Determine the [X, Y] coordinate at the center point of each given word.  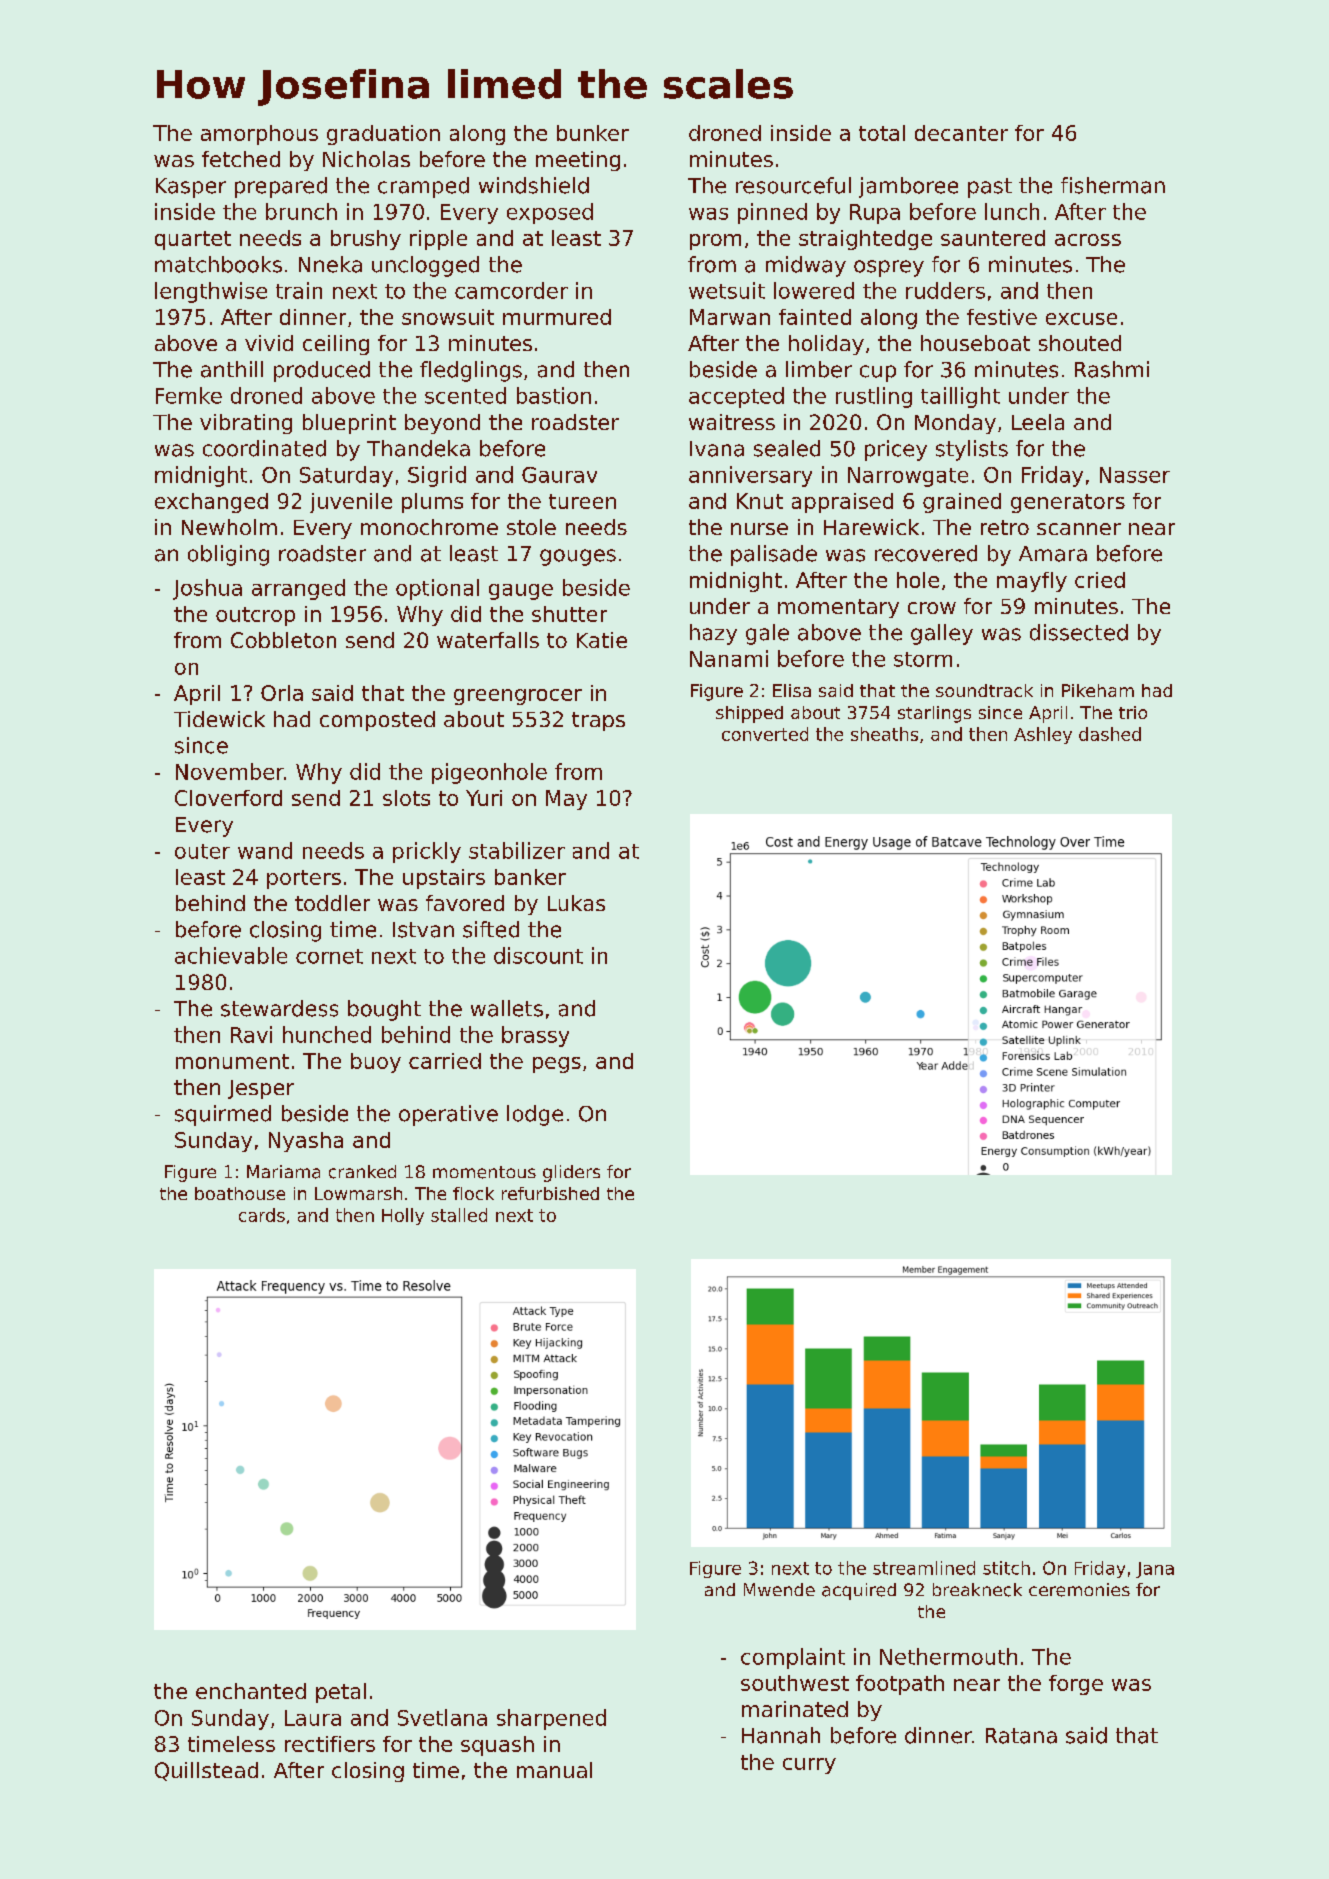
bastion [554, 395]
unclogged [425, 266]
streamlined [924, 1568]
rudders [945, 290]
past [990, 188]
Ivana [717, 449]
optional [437, 589]
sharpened [551, 1719]
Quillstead [206, 1771]
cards [262, 1215]
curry [809, 1766]
